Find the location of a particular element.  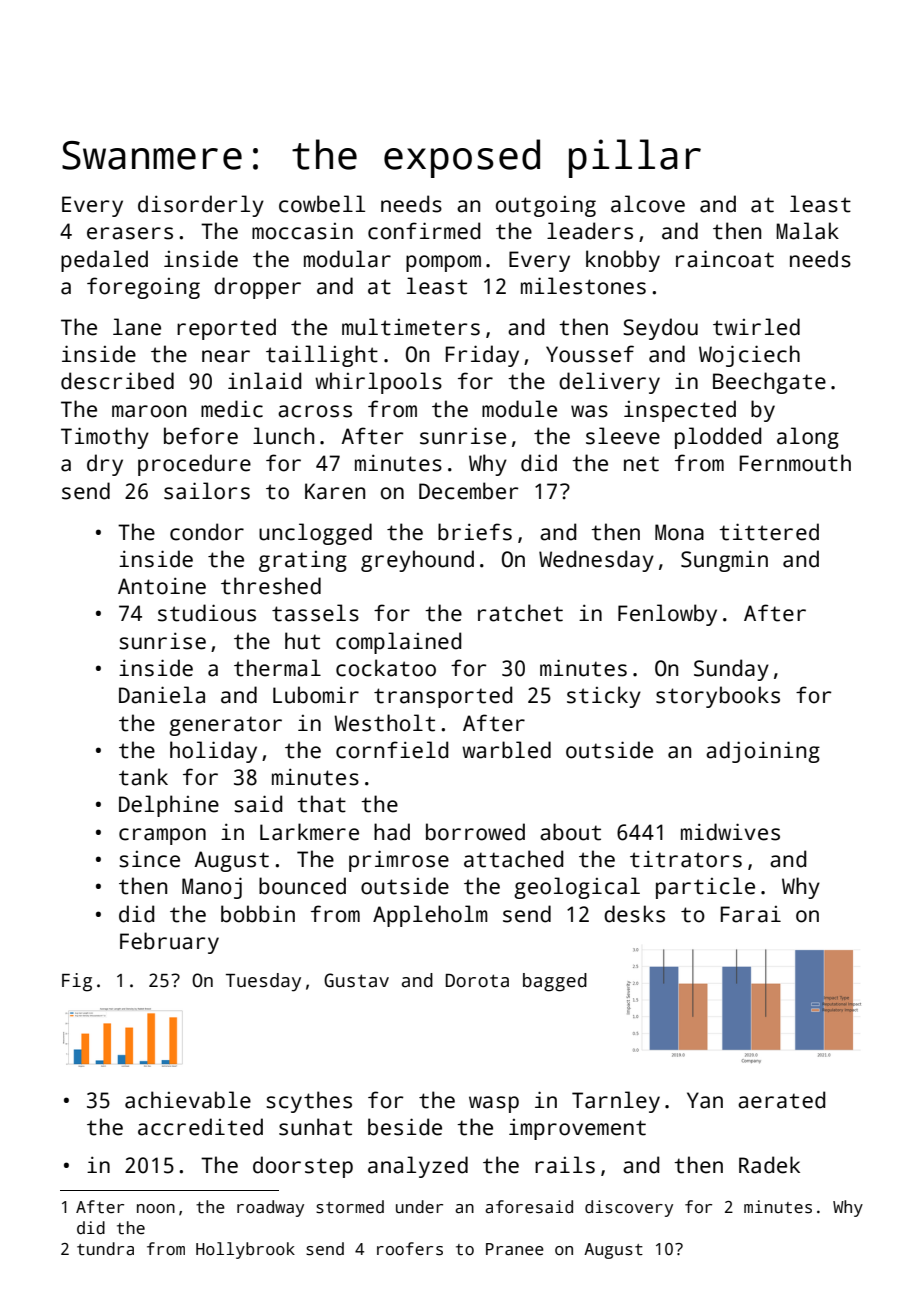

alcove is located at coordinates (648, 204).
